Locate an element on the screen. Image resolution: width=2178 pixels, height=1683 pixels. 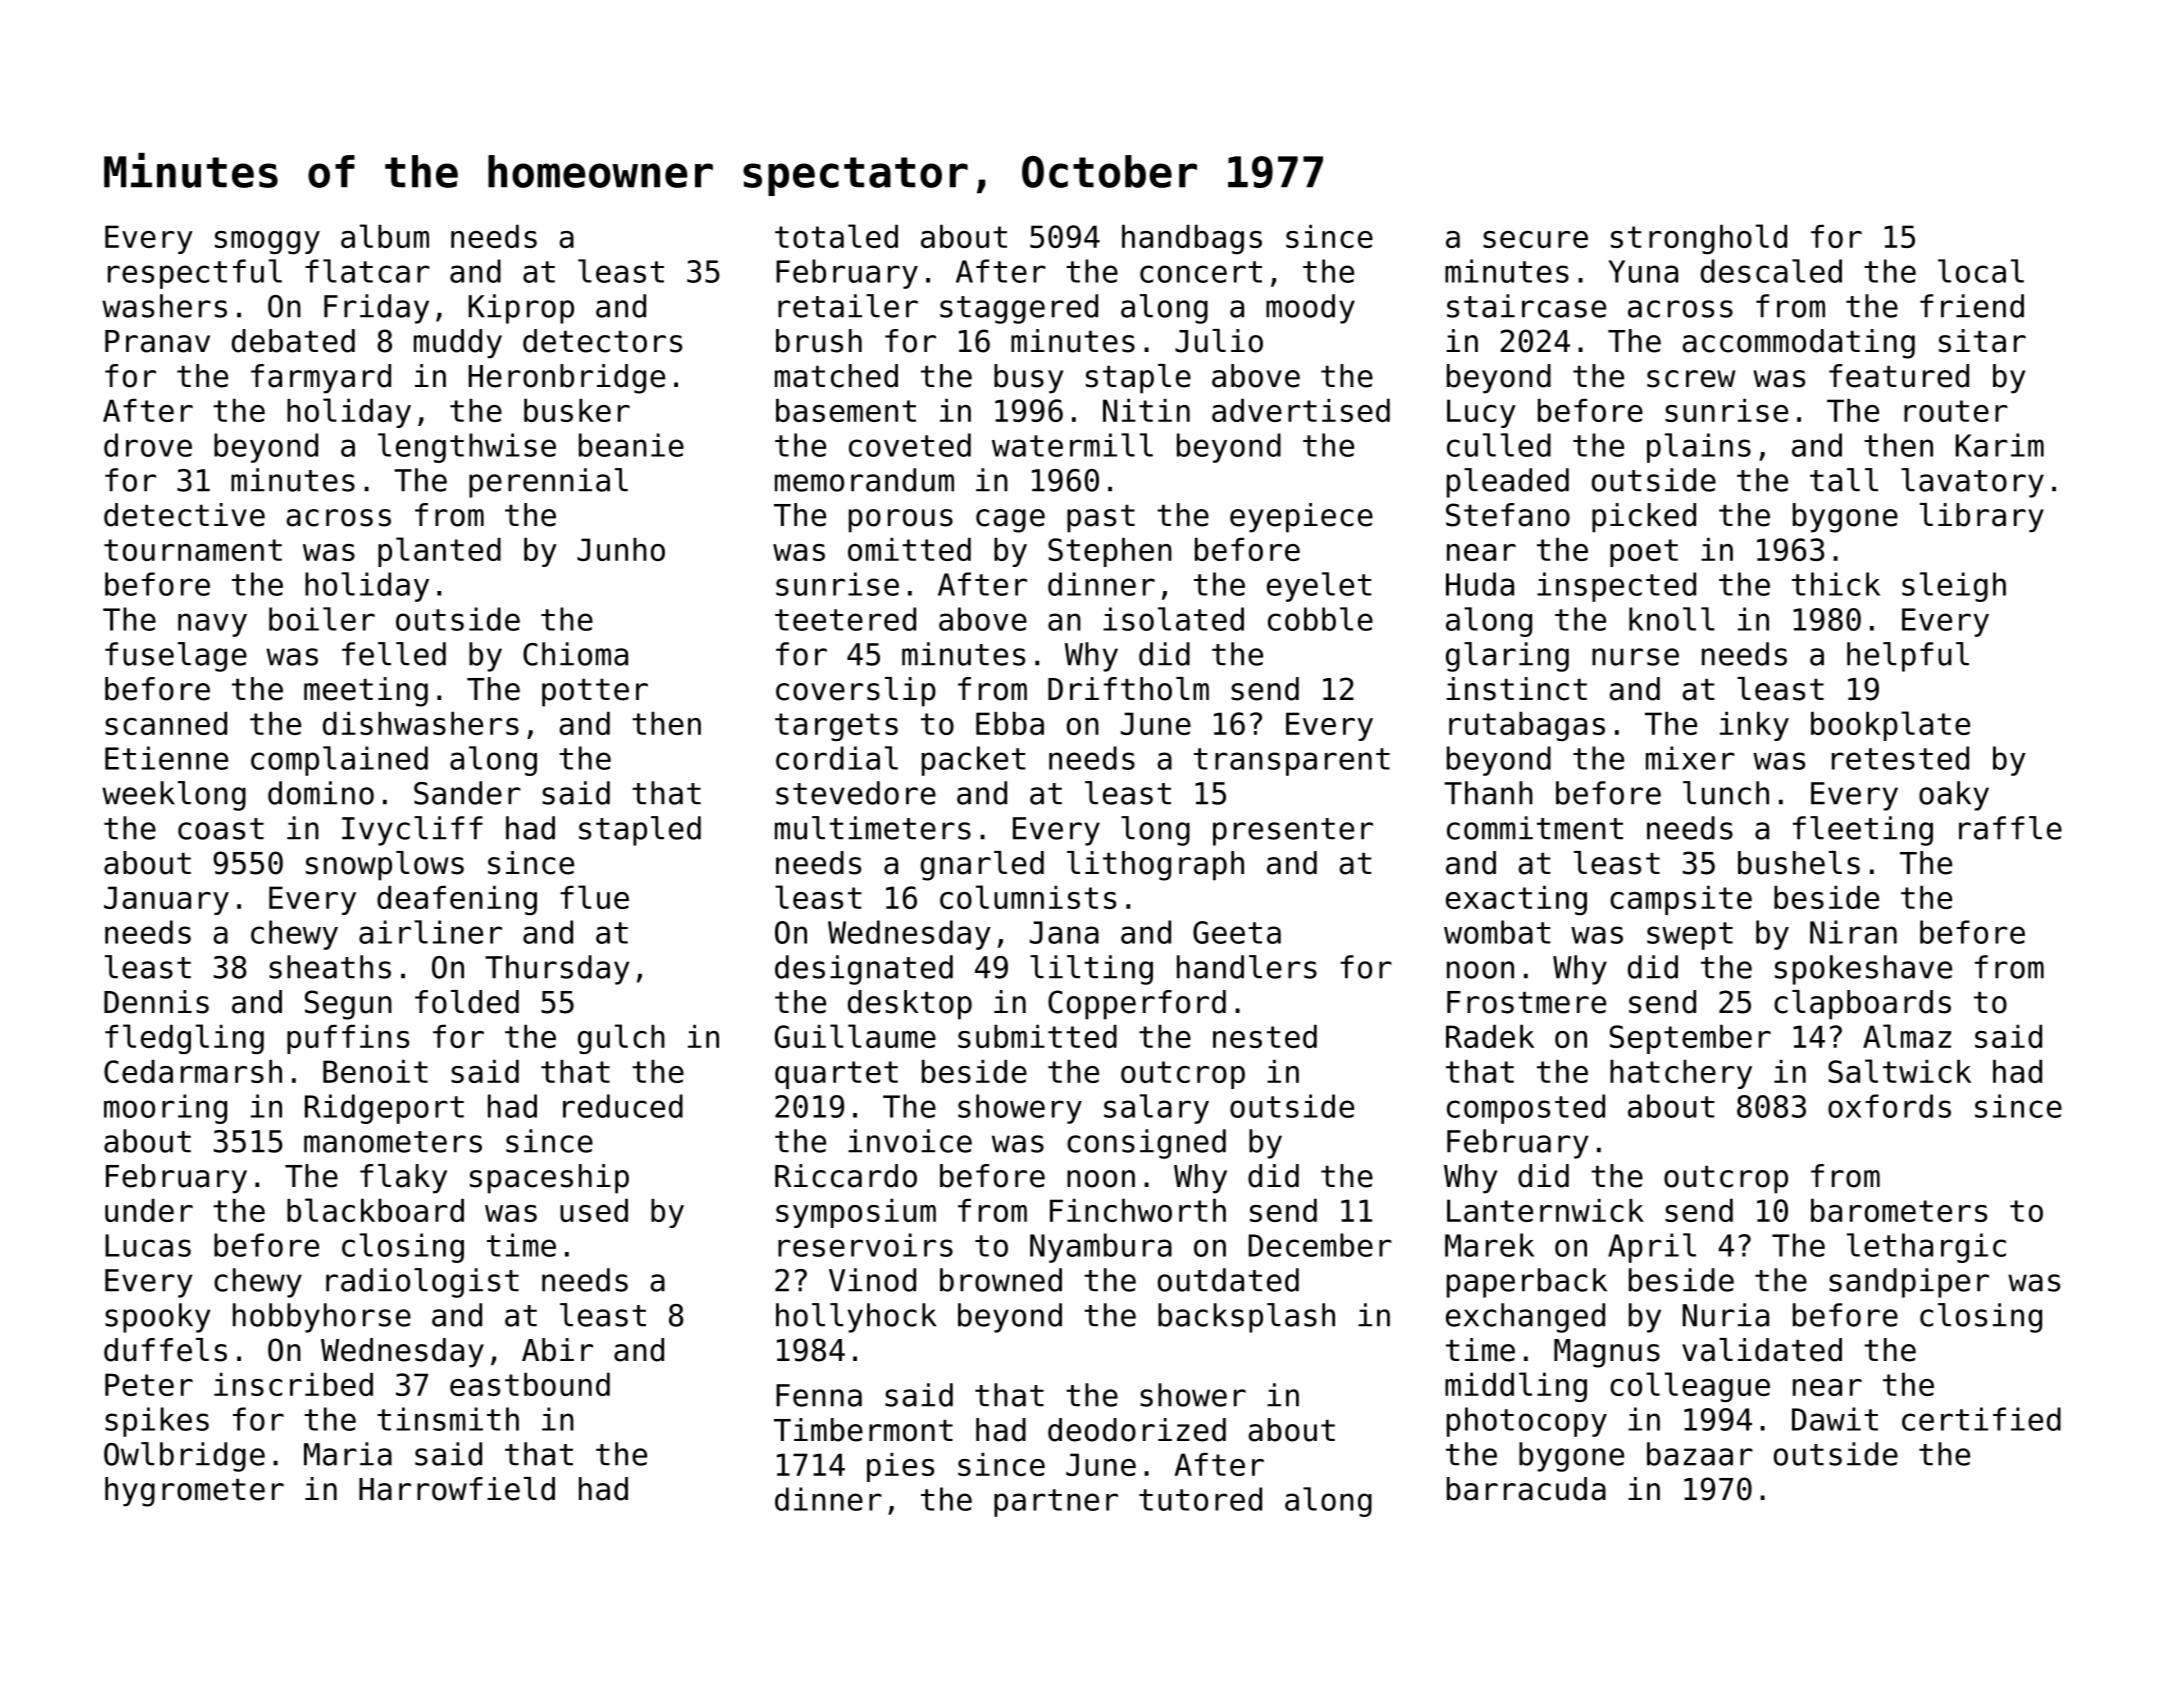
Yuna is located at coordinates (1643, 271).
